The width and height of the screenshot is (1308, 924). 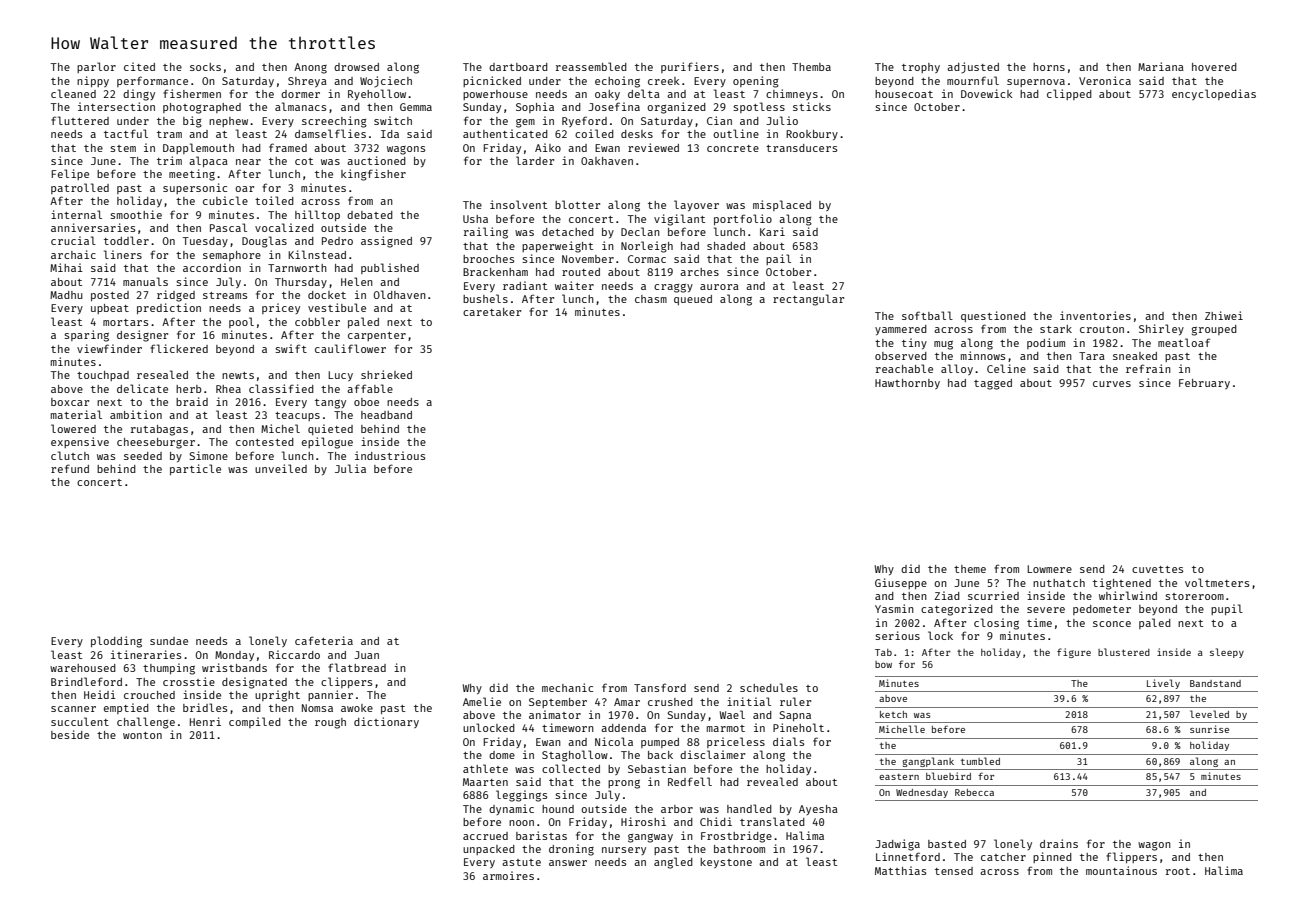 What do you see at coordinates (340, 376) in the screenshot?
I see `Lucy` at bounding box center [340, 376].
